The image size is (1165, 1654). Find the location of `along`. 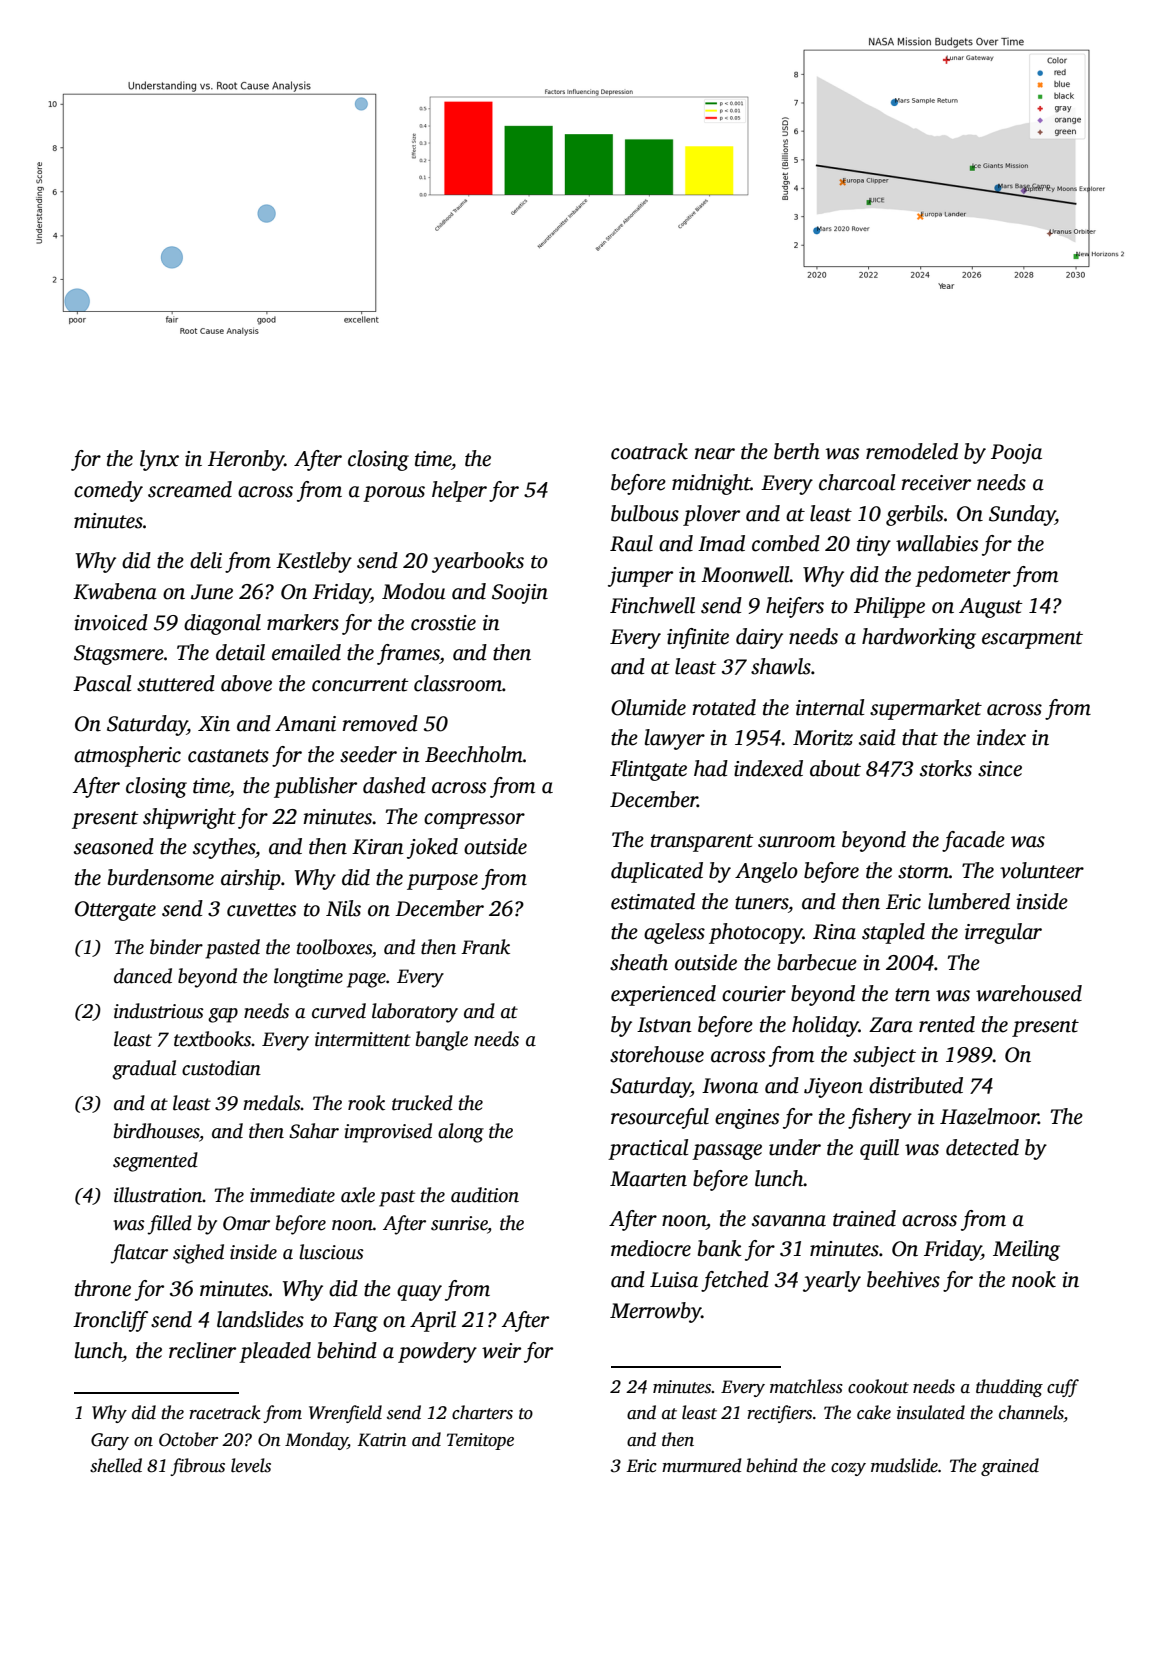

along is located at coordinates (461, 1133).
